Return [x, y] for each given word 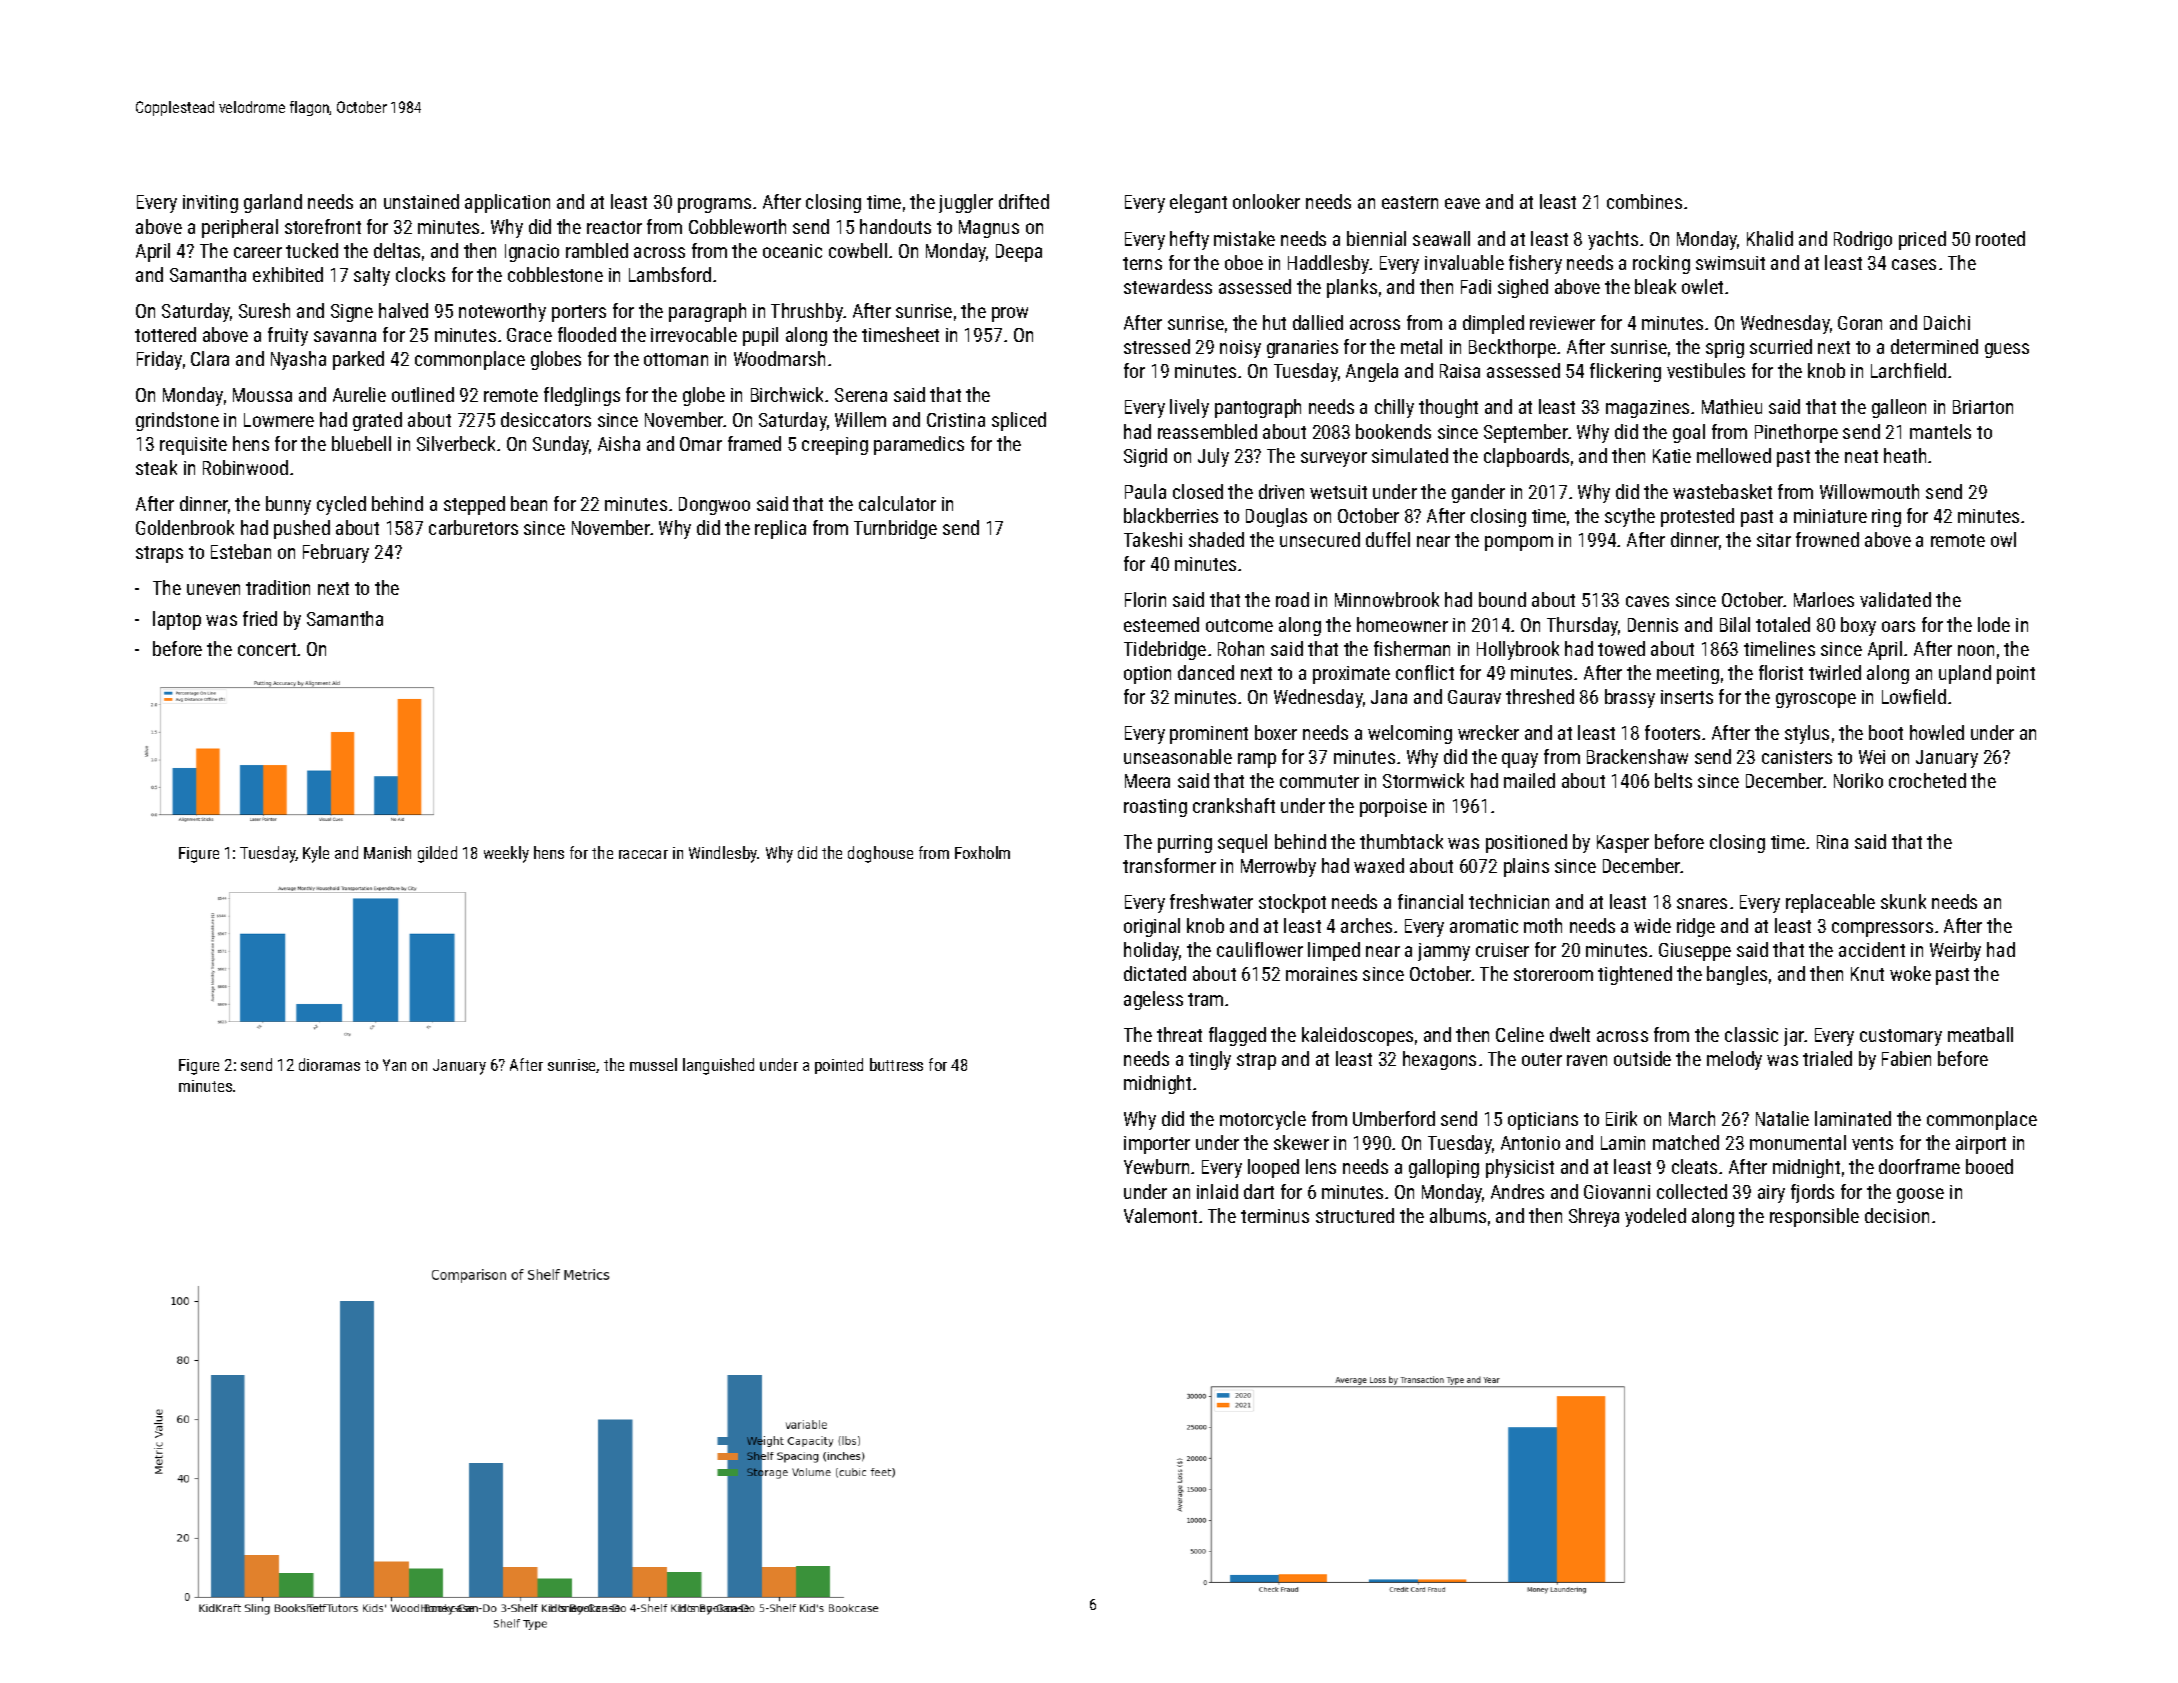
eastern [1410, 202]
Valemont [1160, 1215]
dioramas [329, 1064]
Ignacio [532, 253]
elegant [1198, 203]
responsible [1814, 1217]
